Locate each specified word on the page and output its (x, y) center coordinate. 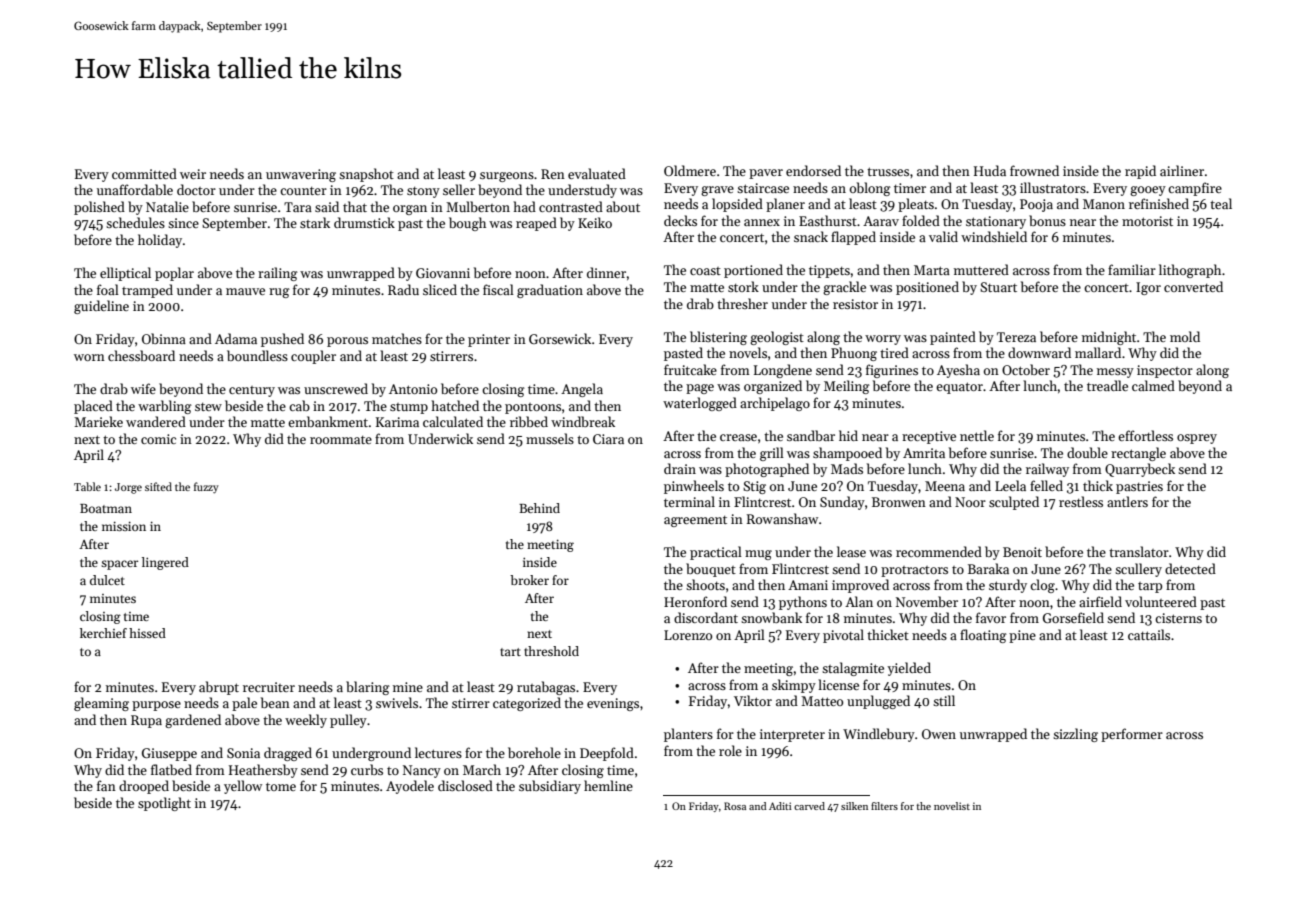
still (944, 700)
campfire (1195, 189)
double (1087, 452)
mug (758, 555)
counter (303, 191)
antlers (1127, 501)
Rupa (146, 721)
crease (738, 437)
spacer (119, 565)
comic (158, 439)
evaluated (597, 173)
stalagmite (853, 669)
